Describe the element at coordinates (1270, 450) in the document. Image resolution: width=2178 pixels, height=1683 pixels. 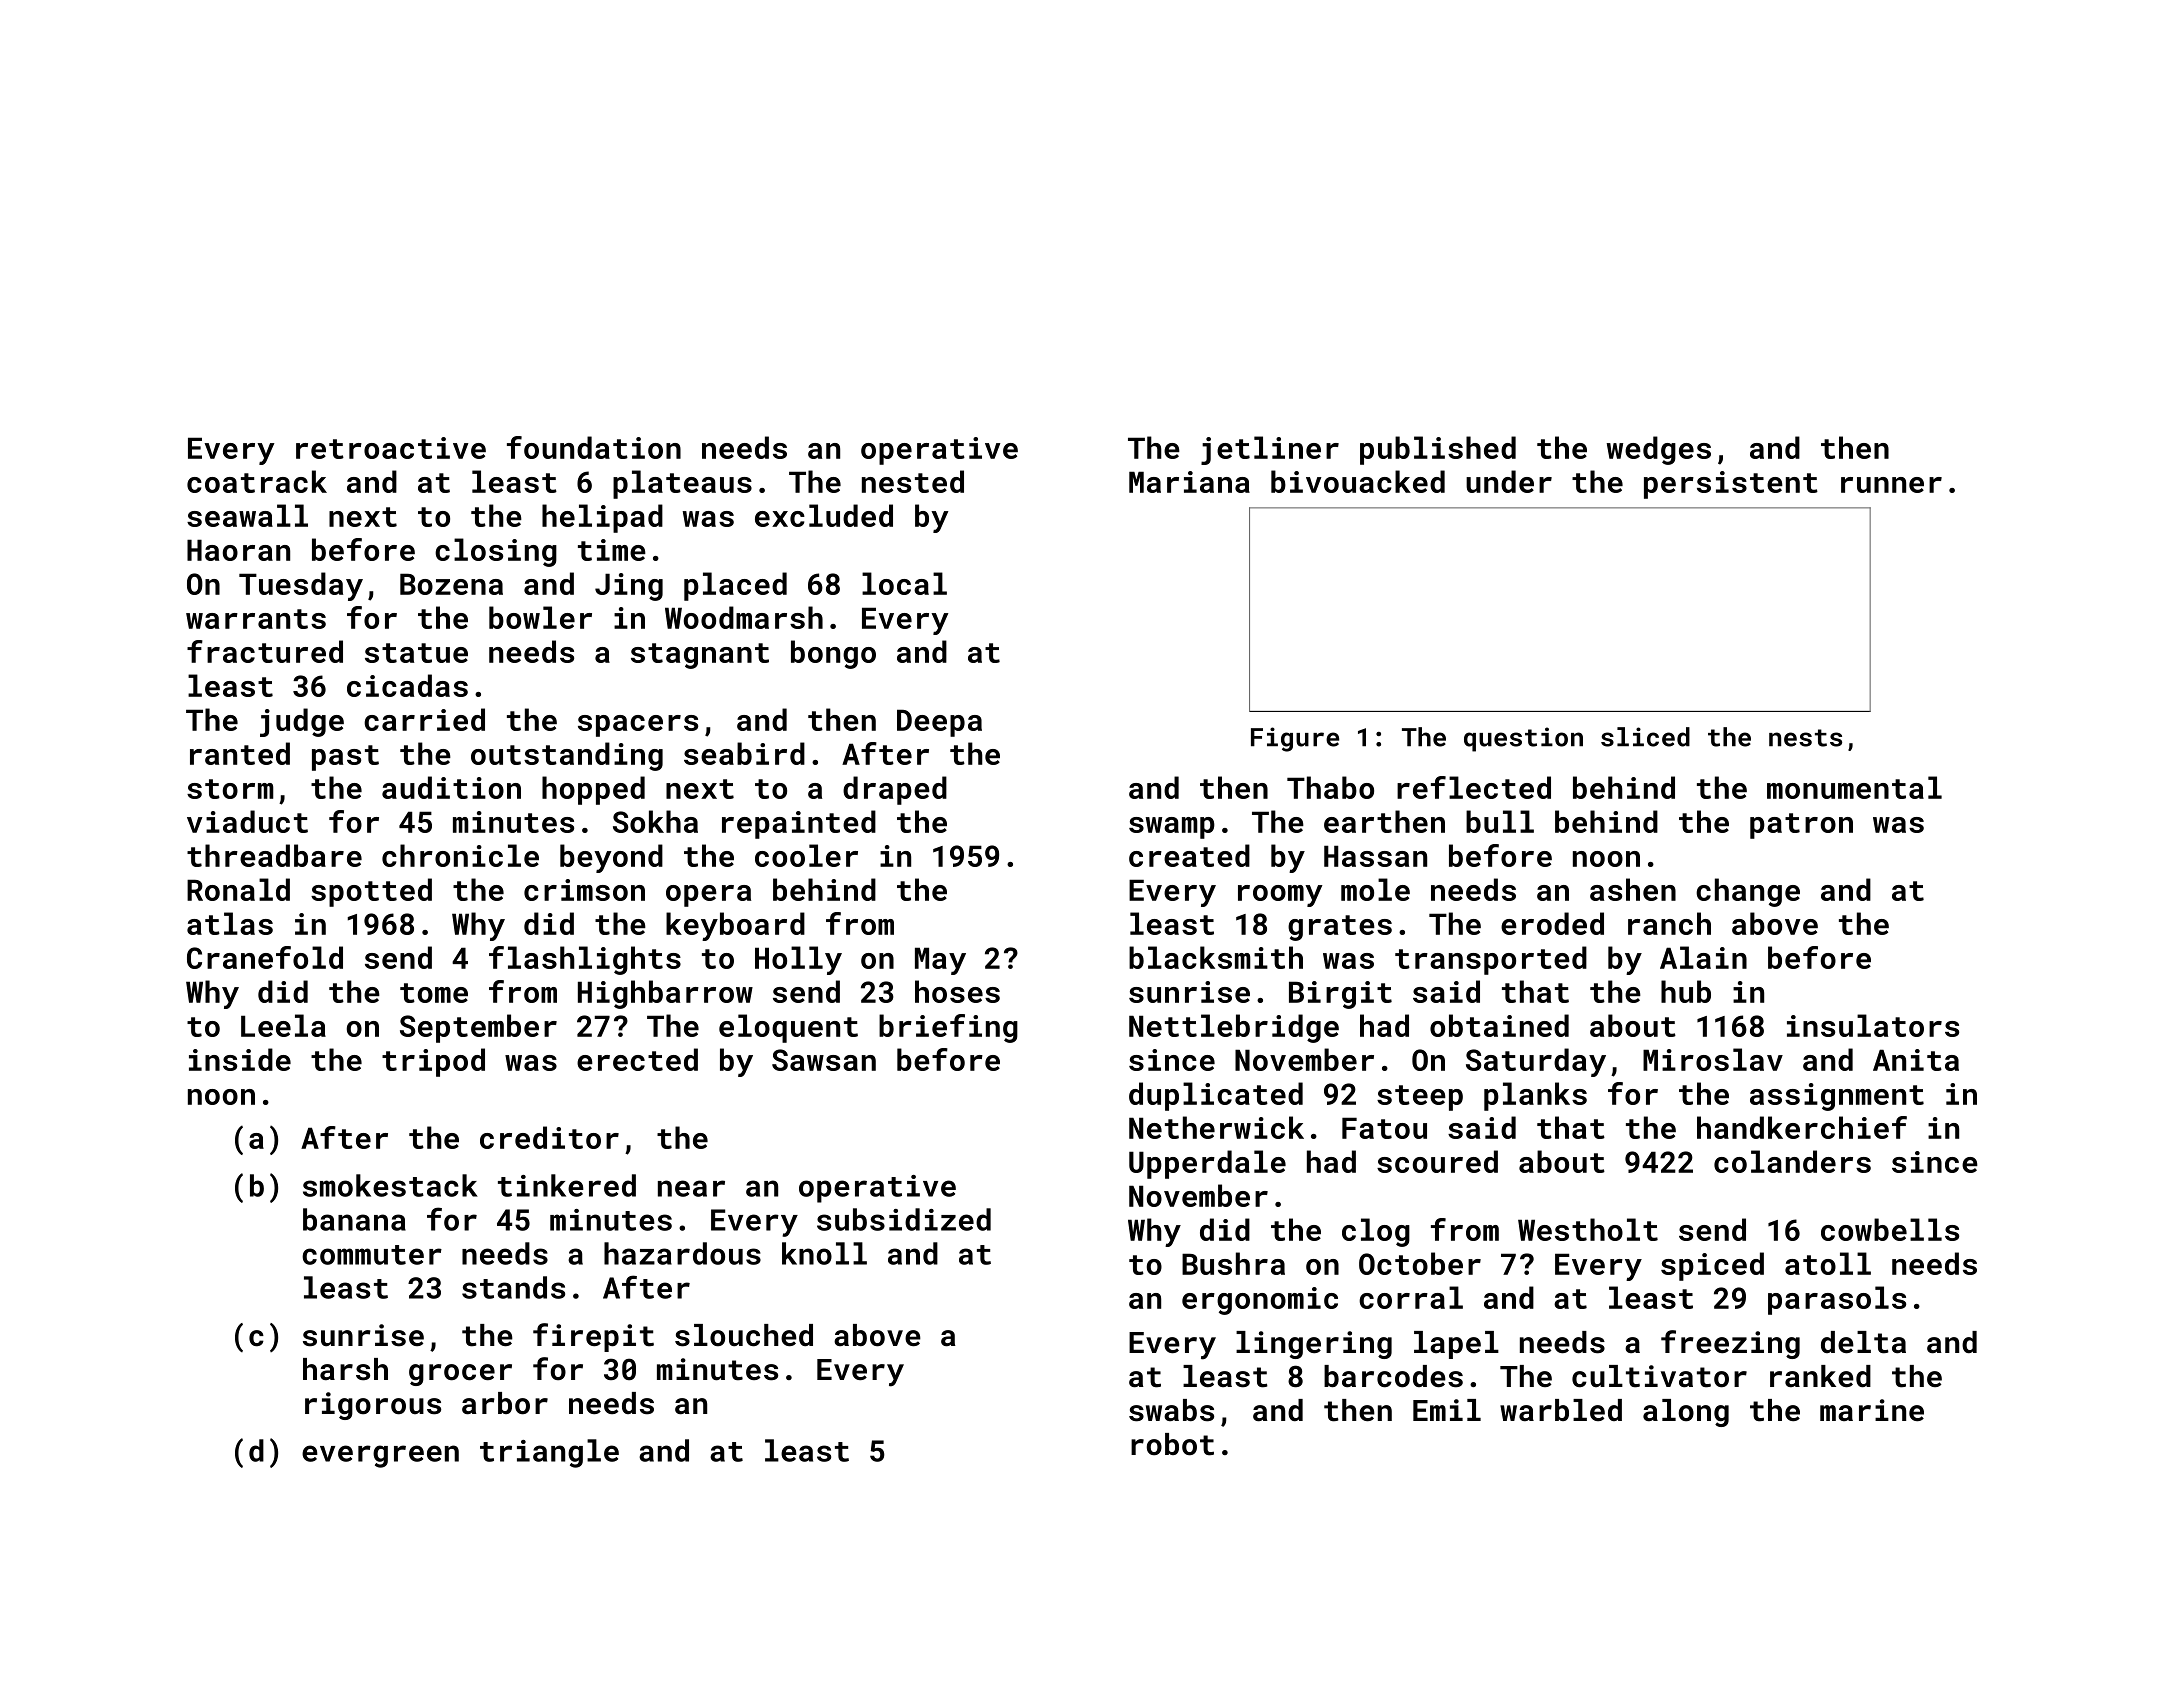
I see `jetliner` at that location.
